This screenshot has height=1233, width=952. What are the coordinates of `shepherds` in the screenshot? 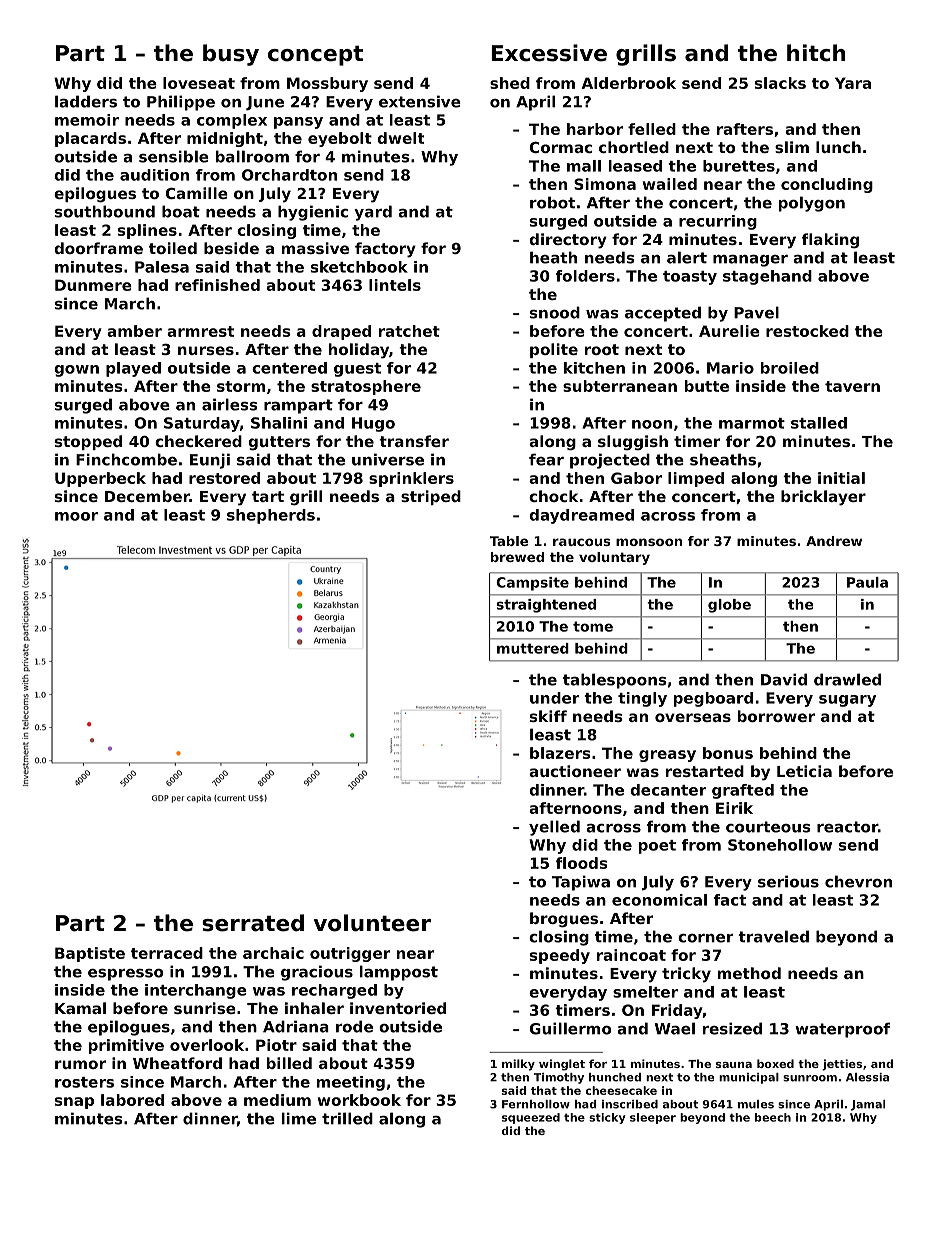 It's located at (271, 516).
